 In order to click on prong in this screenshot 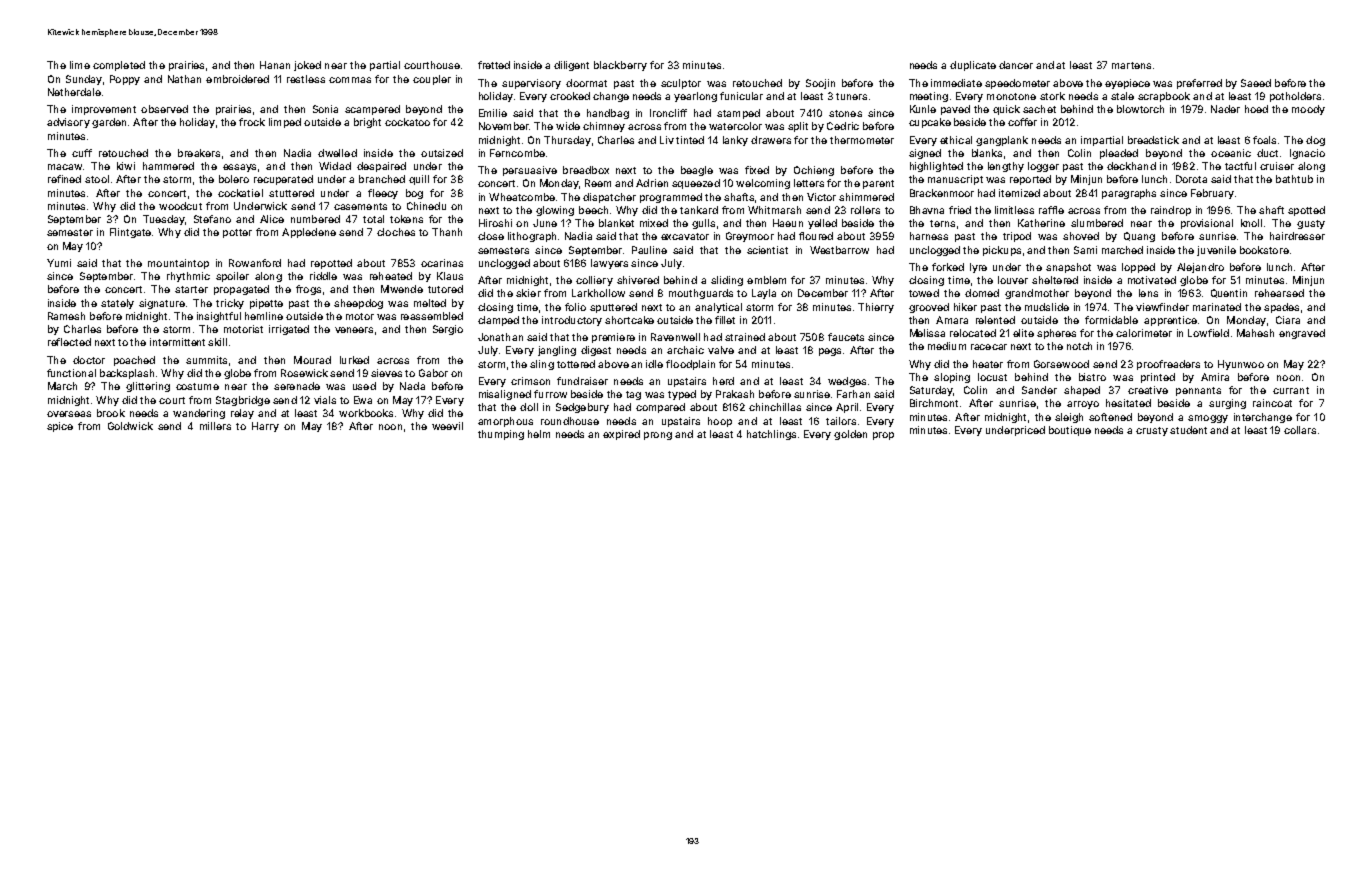, I will do `click(658, 436)`.
